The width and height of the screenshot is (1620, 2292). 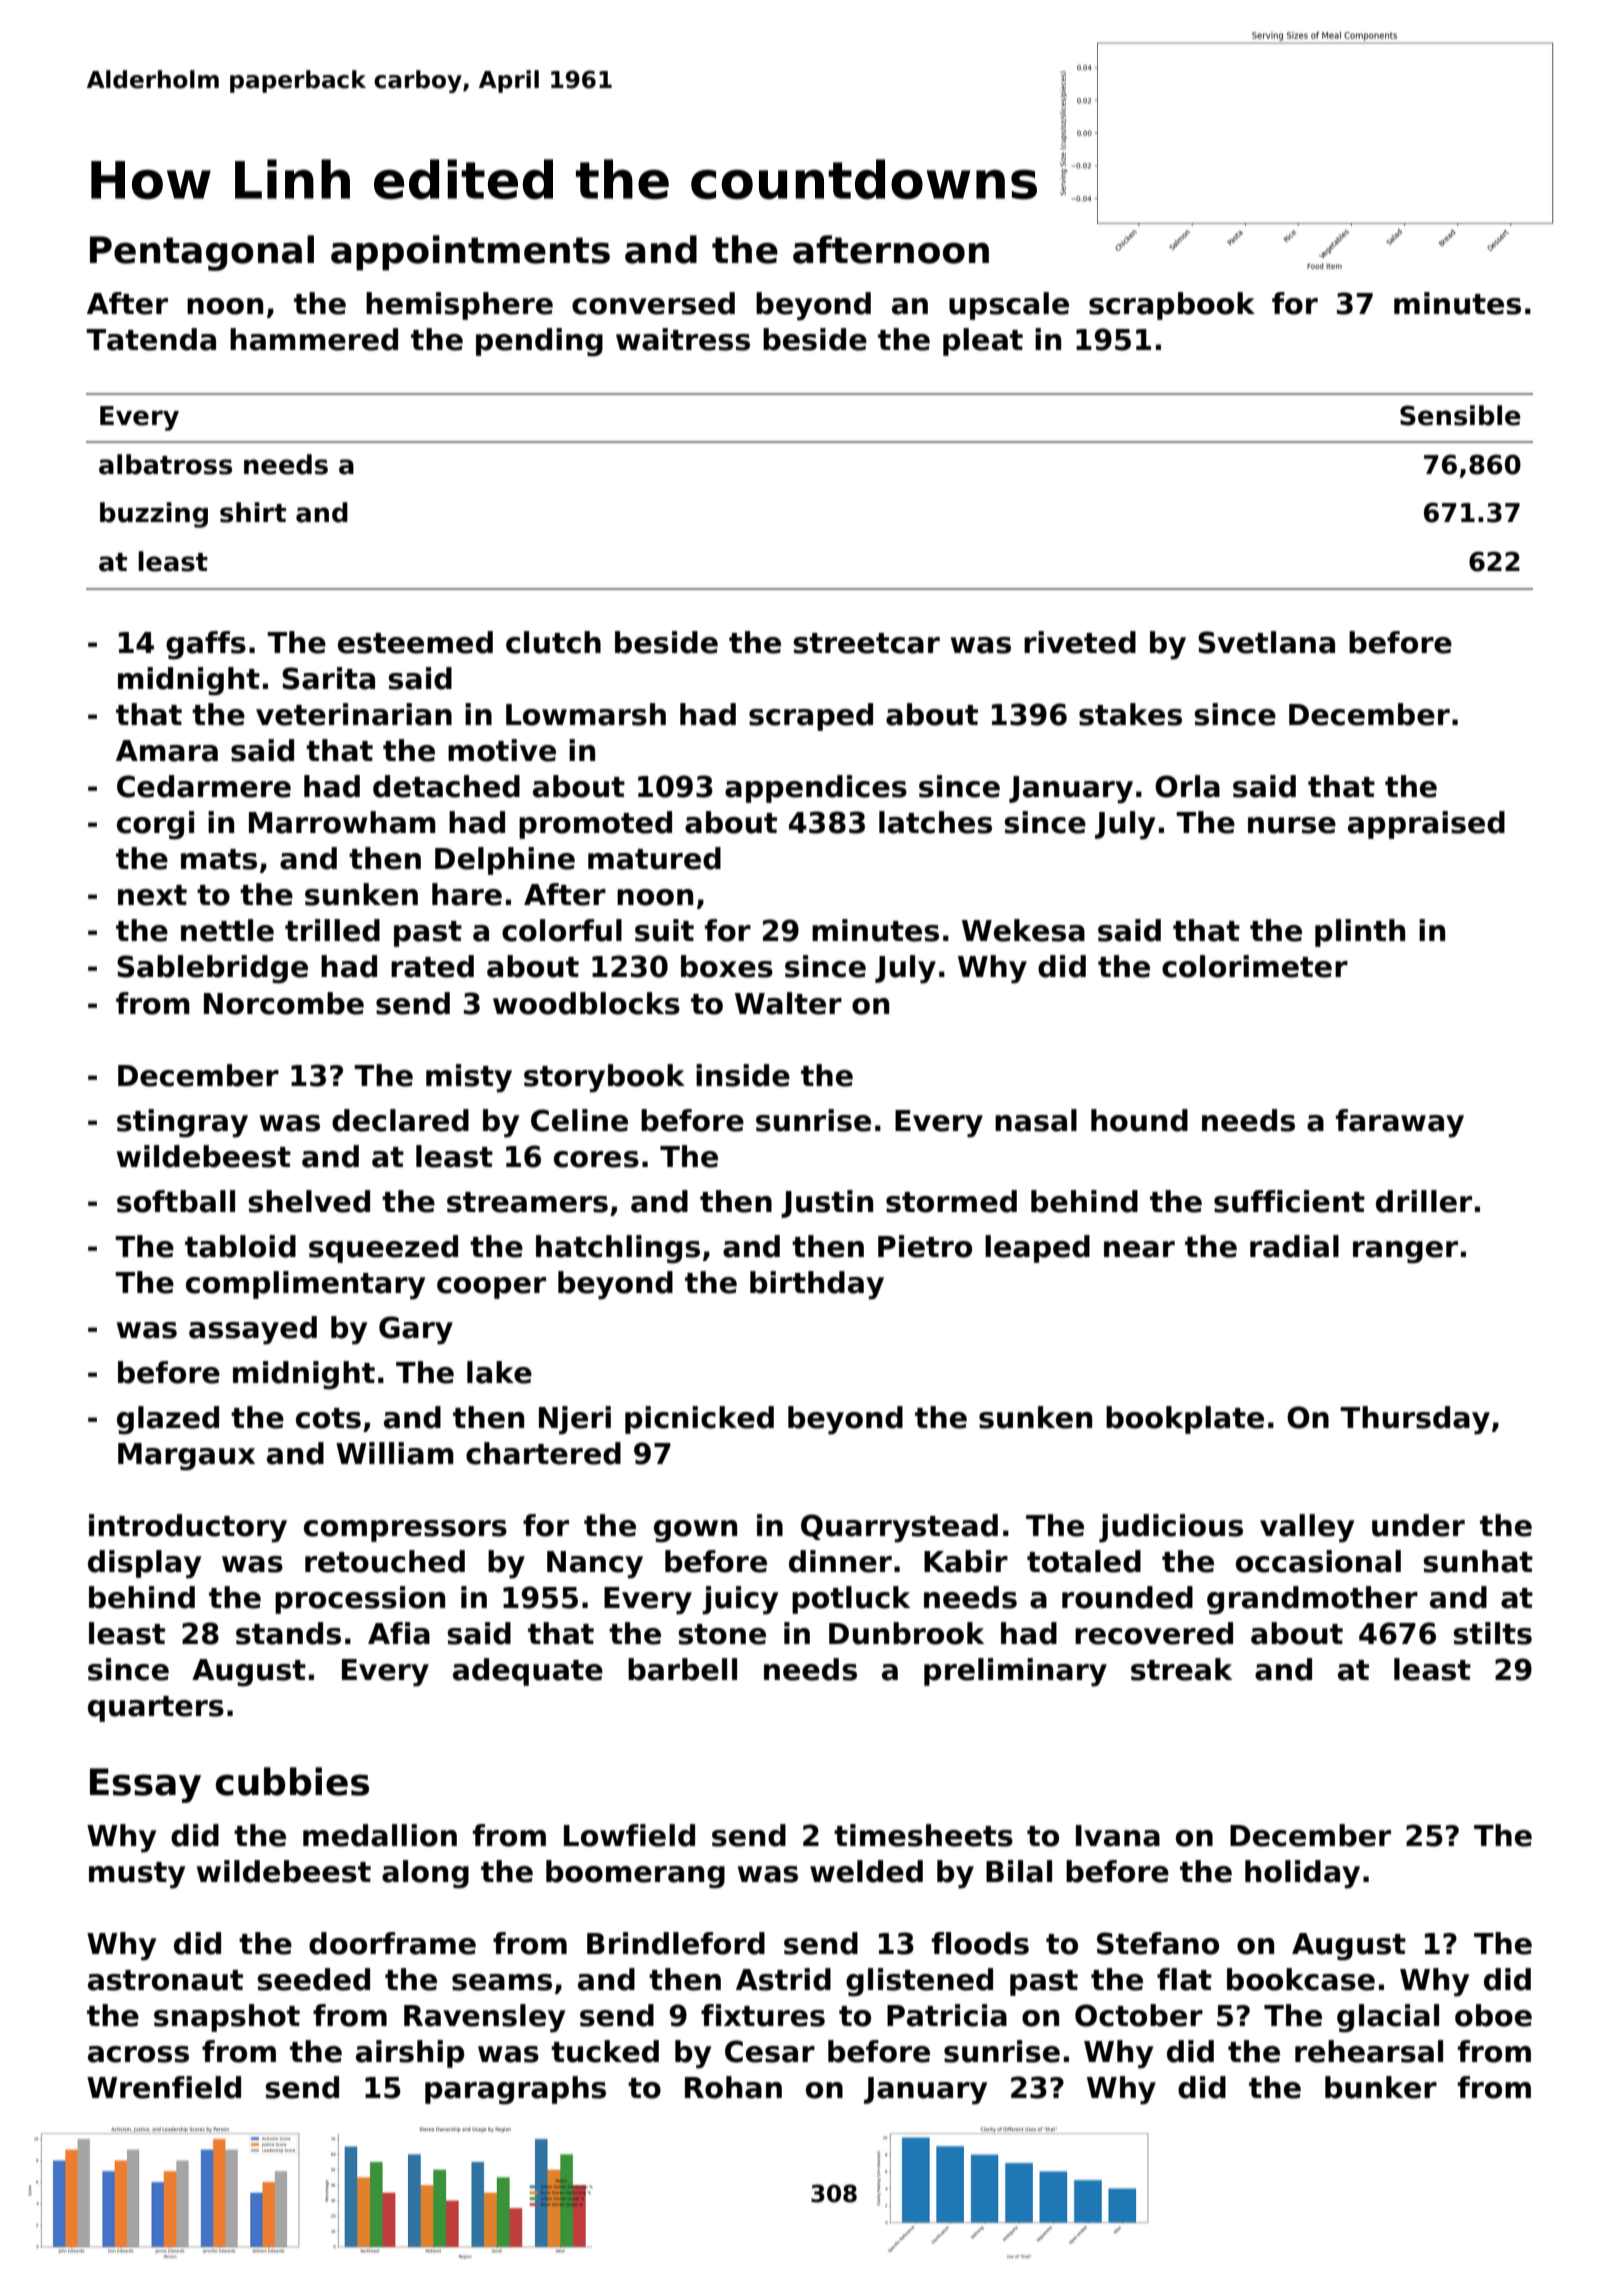 I want to click on Amara, so click(x=167, y=751).
